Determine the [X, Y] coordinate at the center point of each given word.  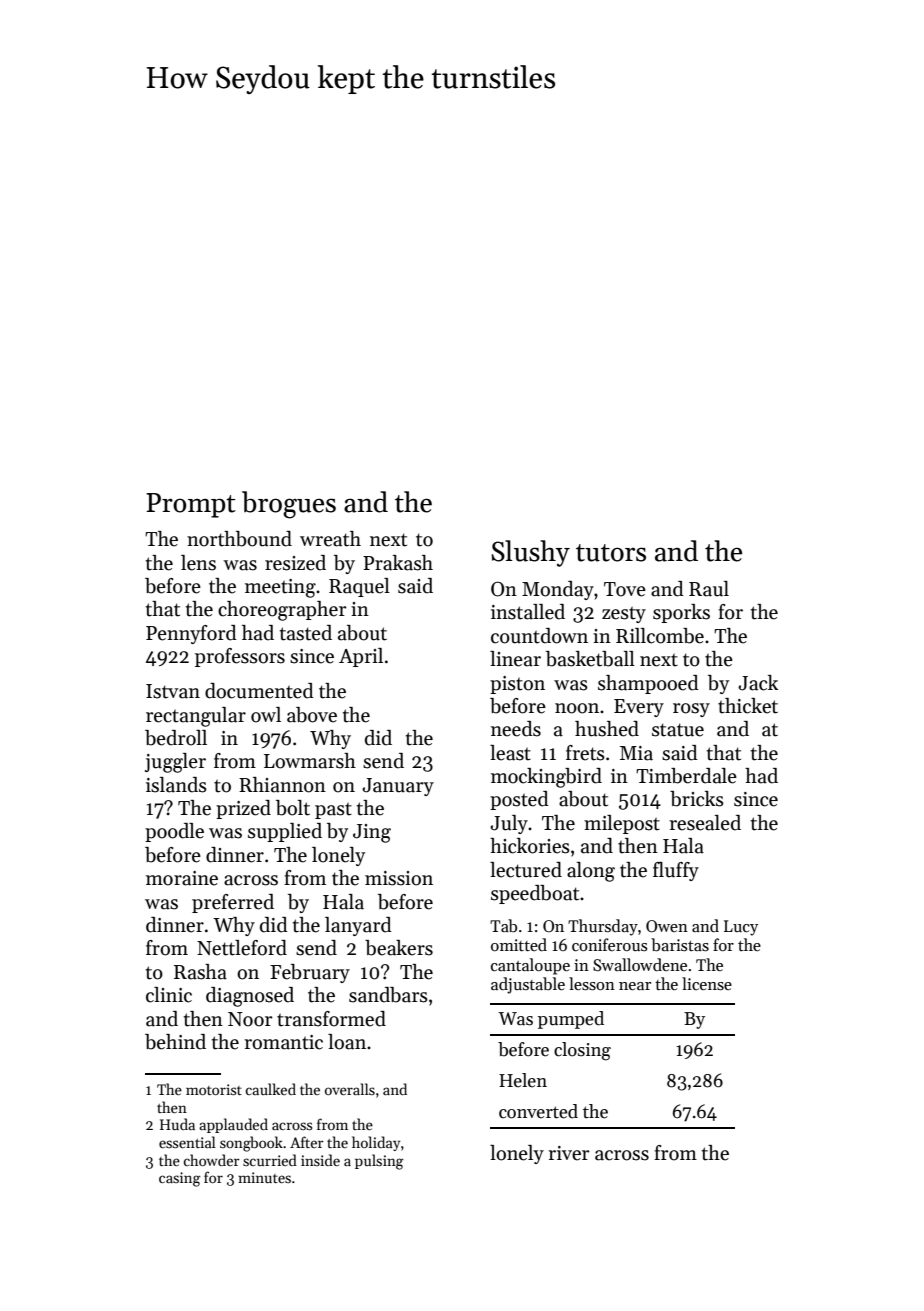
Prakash [398, 563]
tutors [611, 553]
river [569, 1153]
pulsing [379, 1162]
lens [198, 563]
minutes [264, 1177]
